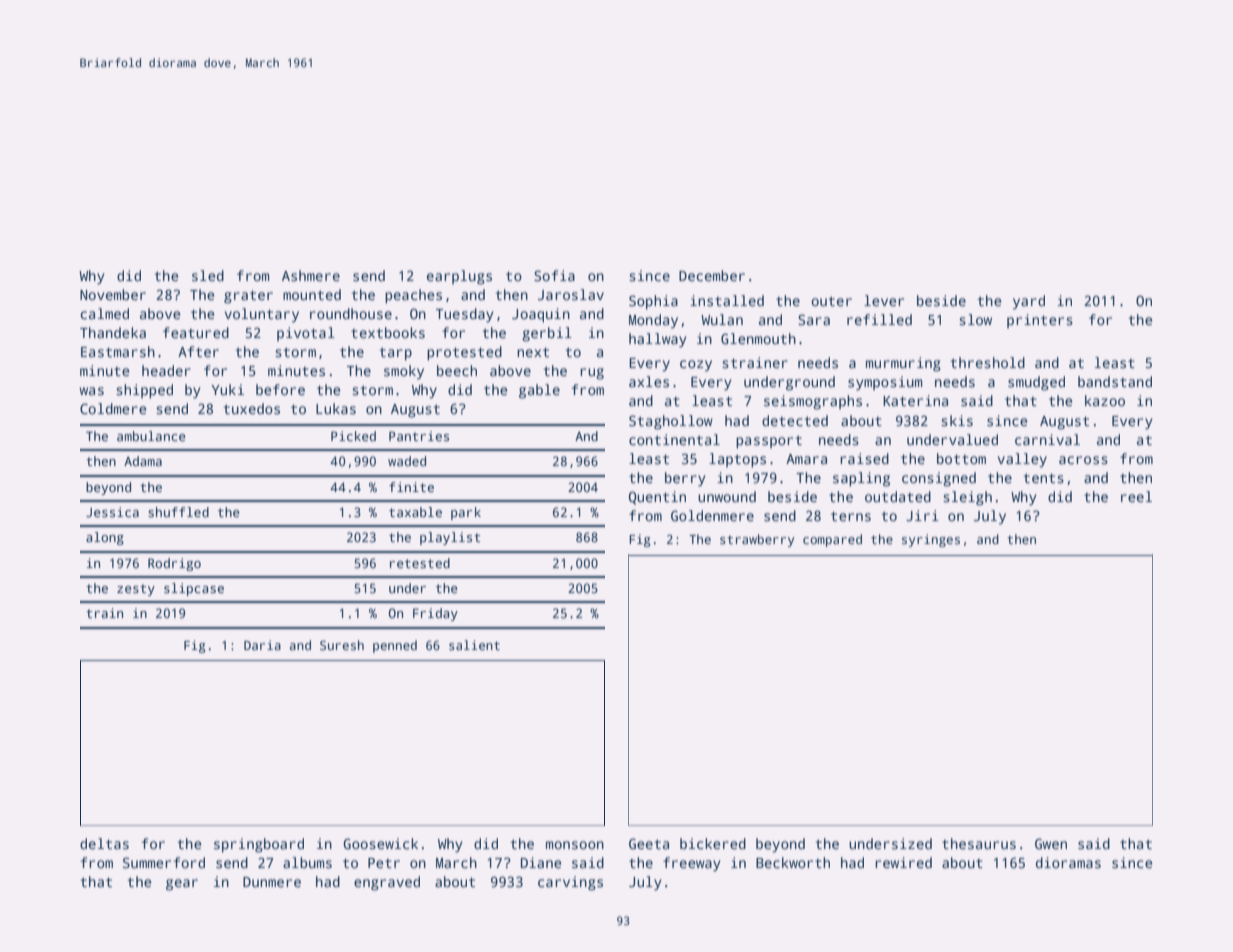 The image size is (1233, 952). What do you see at coordinates (547, 334) in the image?
I see `gerbil` at bounding box center [547, 334].
